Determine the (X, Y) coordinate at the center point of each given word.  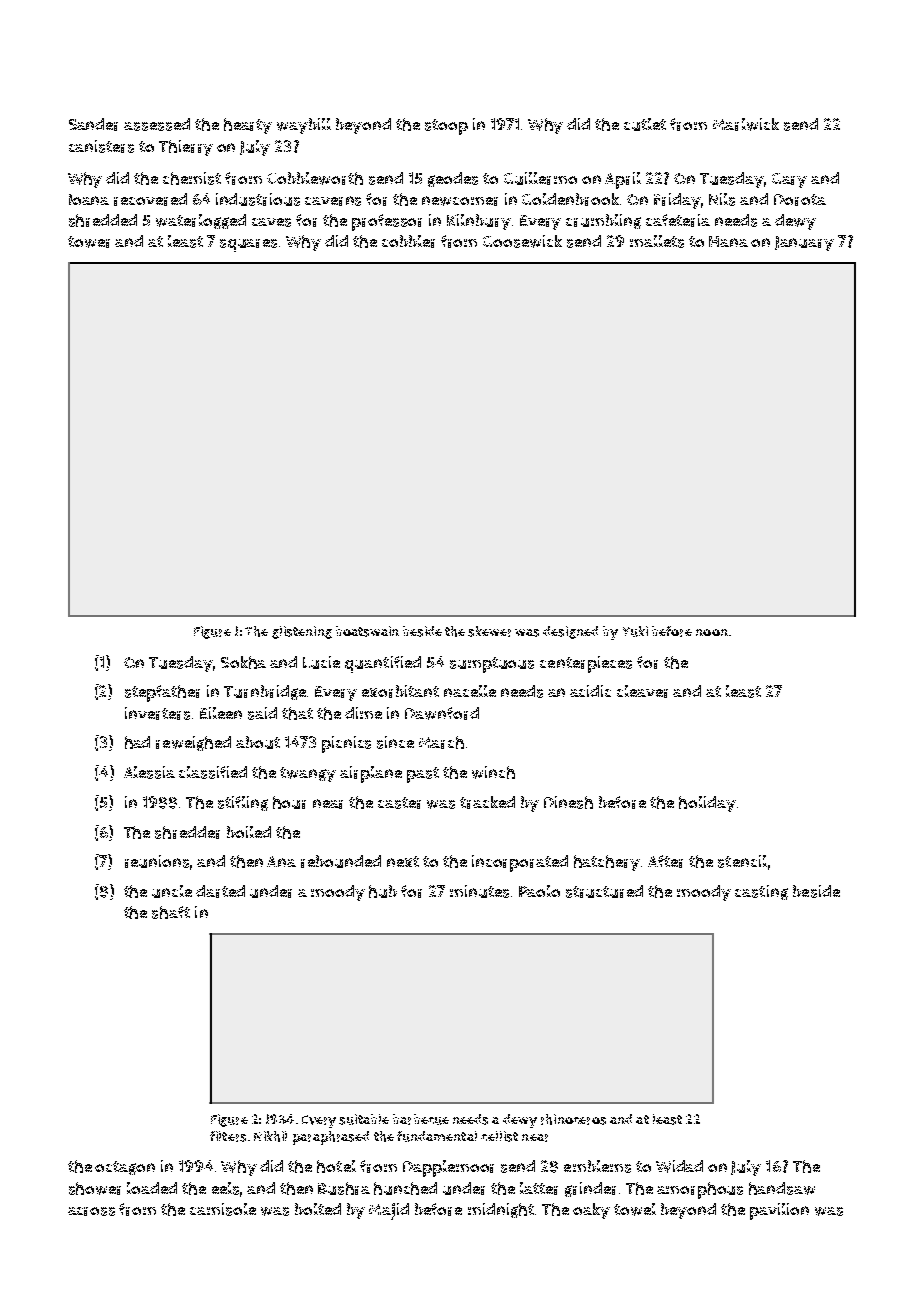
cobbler (408, 241)
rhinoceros (573, 1119)
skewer (489, 631)
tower (89, 242)
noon (712, 632)
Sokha (243, 662)
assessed (157, 124)
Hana (728, 241)
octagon (125, 1168)
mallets (657, 241)
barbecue (421, 1119)
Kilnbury (479, 222)
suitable (364, 1119)
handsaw (782, 1188)
